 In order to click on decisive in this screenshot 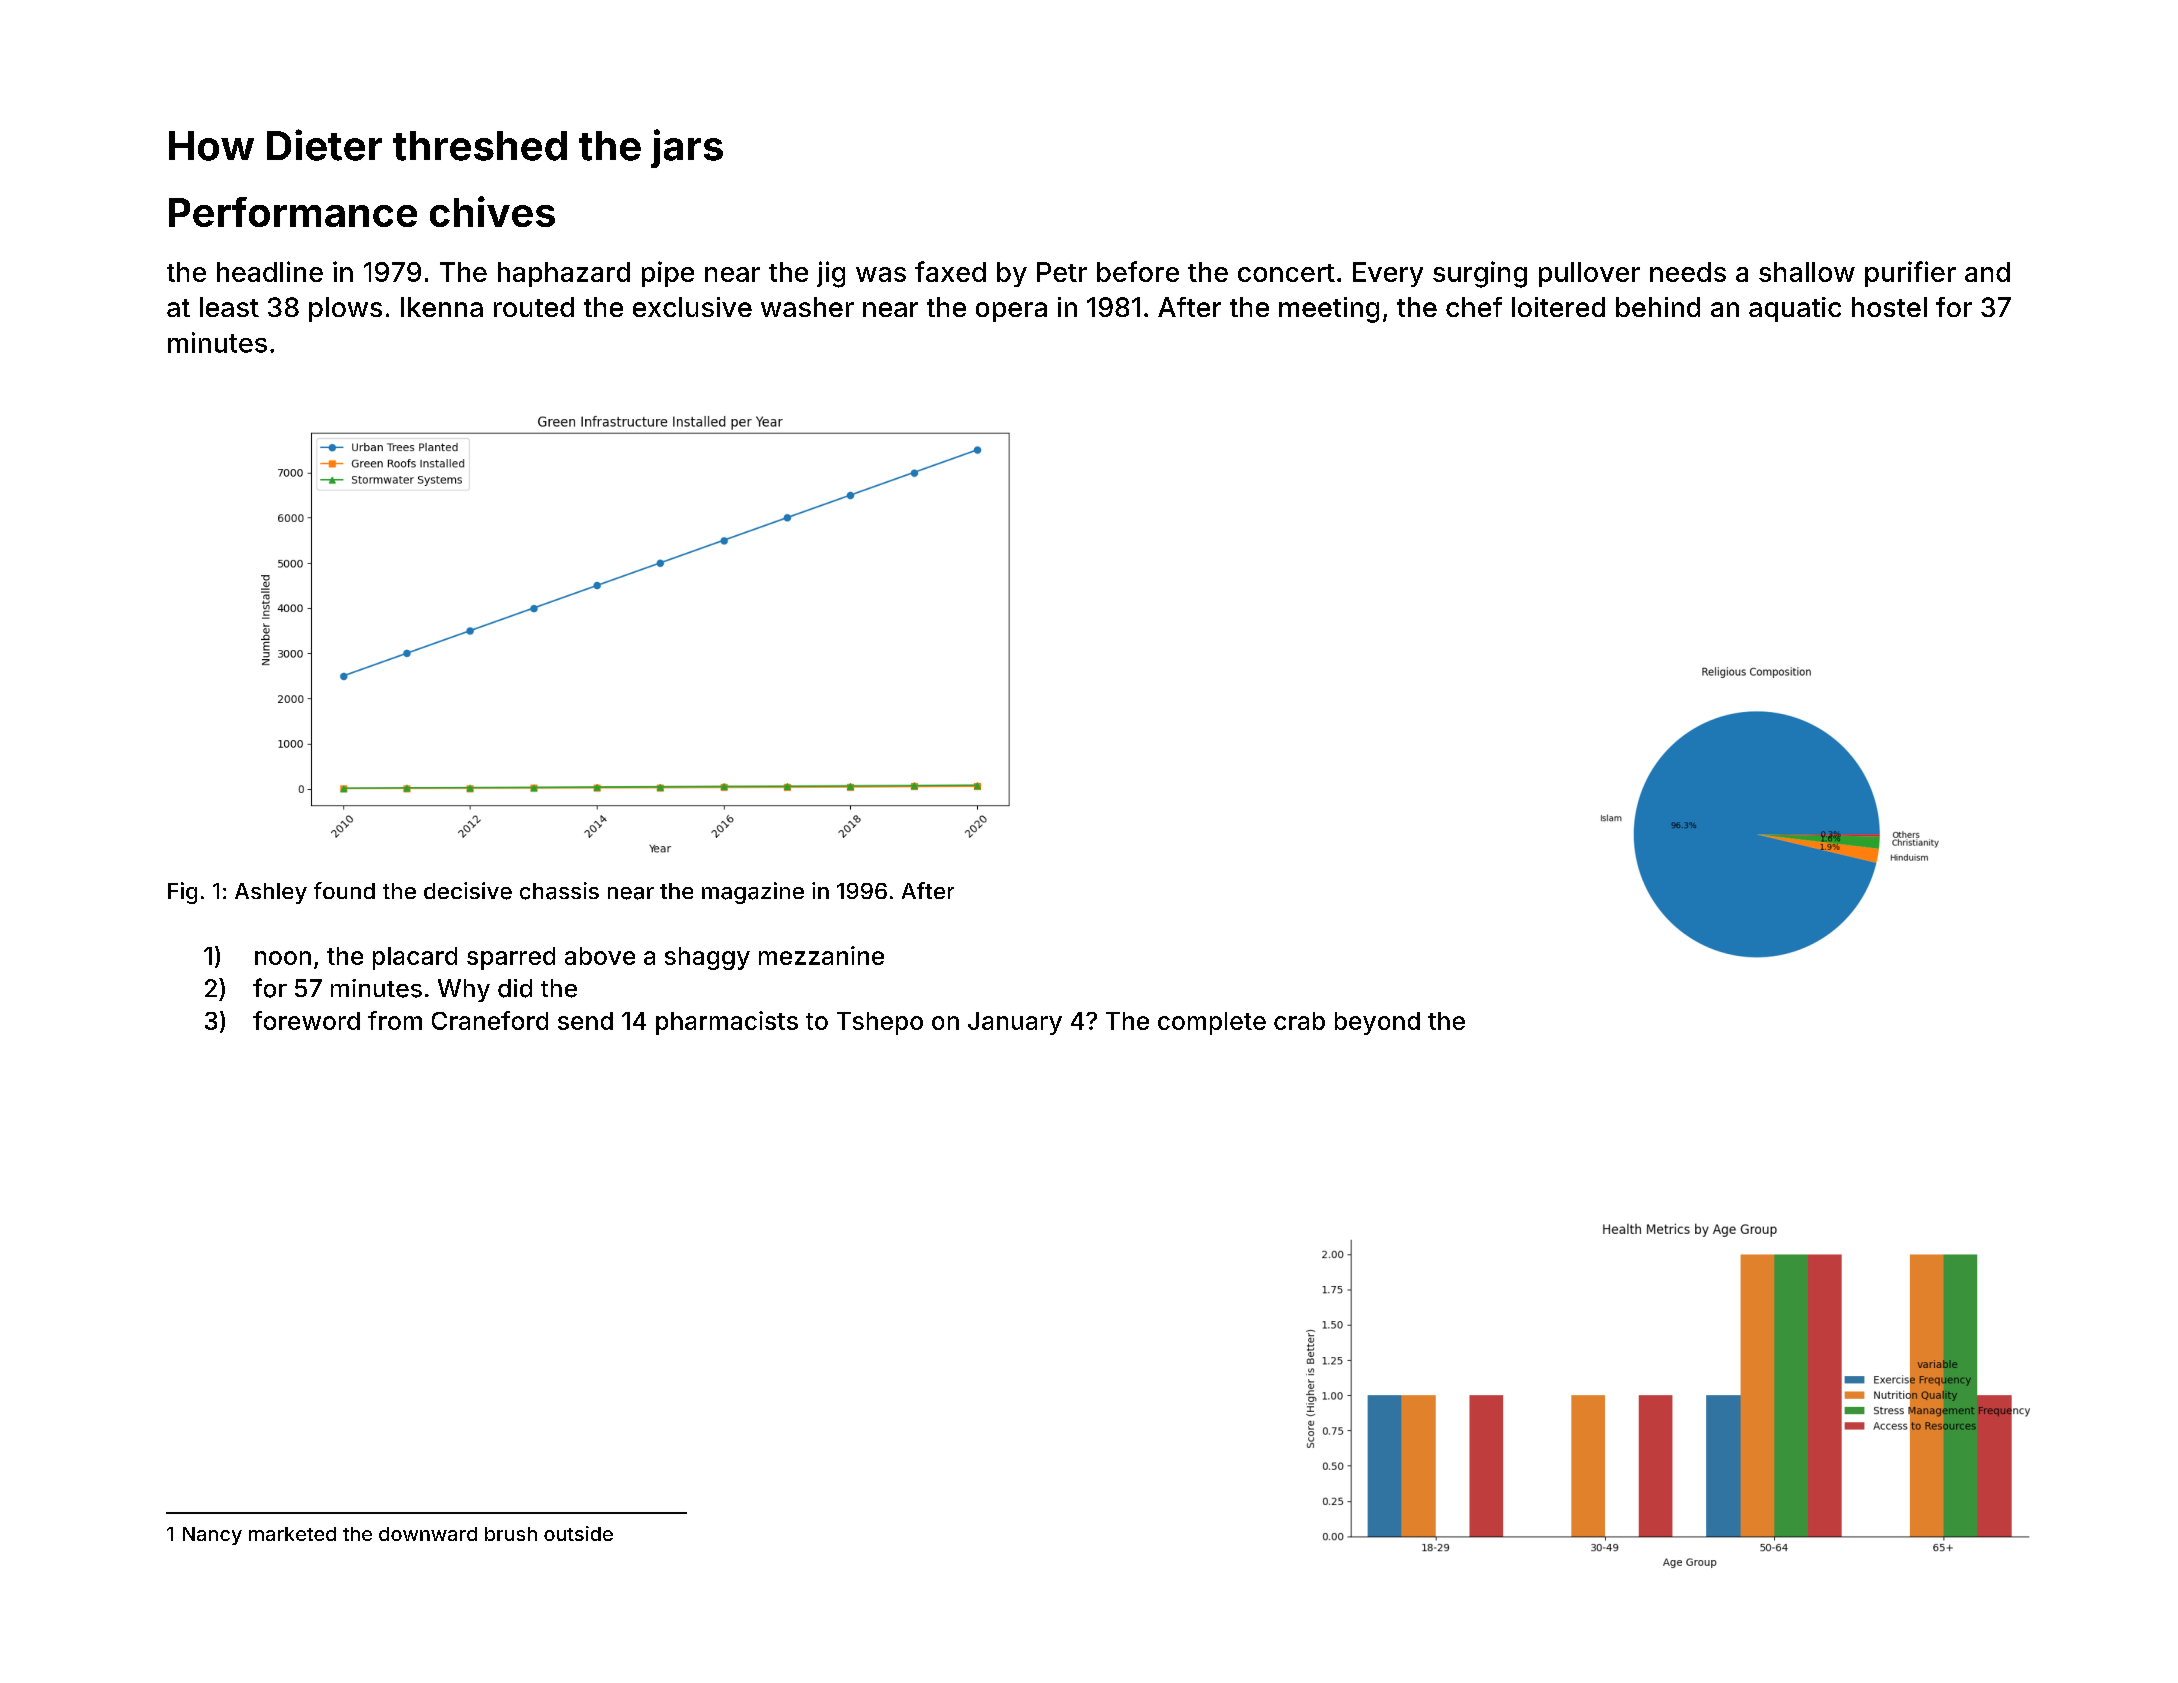, I will do `click(468, 891)`.
